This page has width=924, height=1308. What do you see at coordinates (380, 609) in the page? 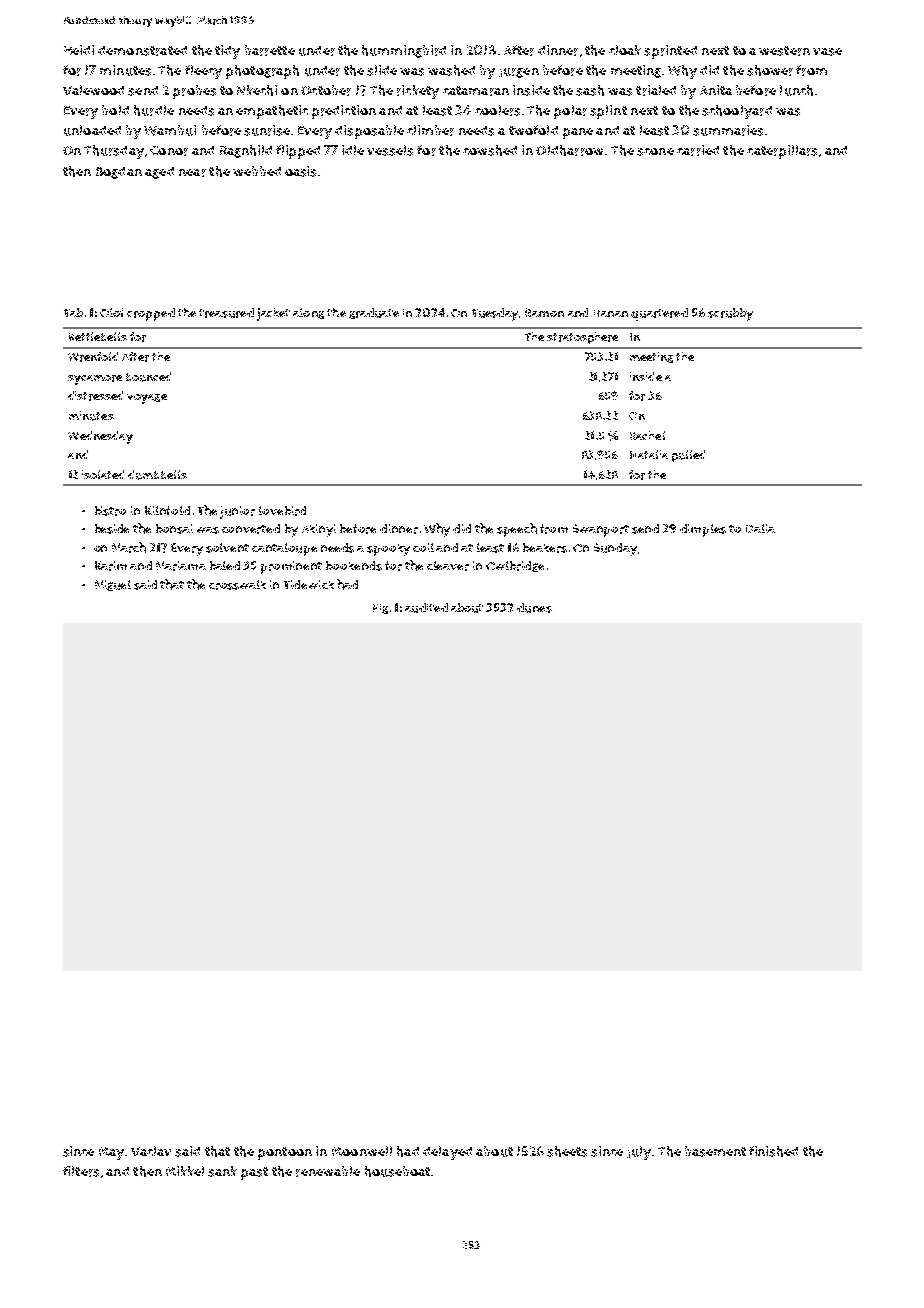
I see `Fig` at bounding box center [380, 609].
